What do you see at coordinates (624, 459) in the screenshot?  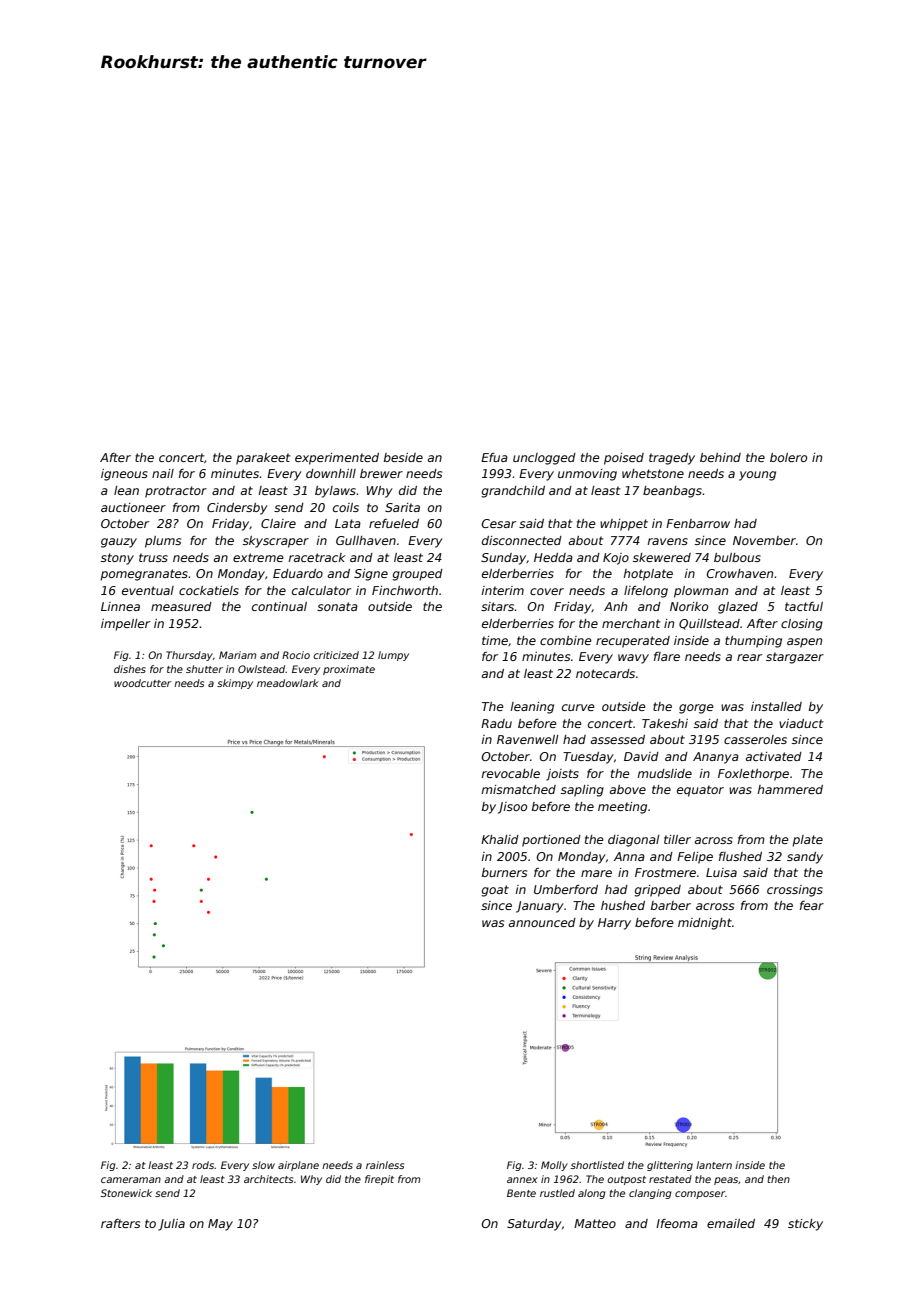 I see `poised` at bounding box center [624, 459].
